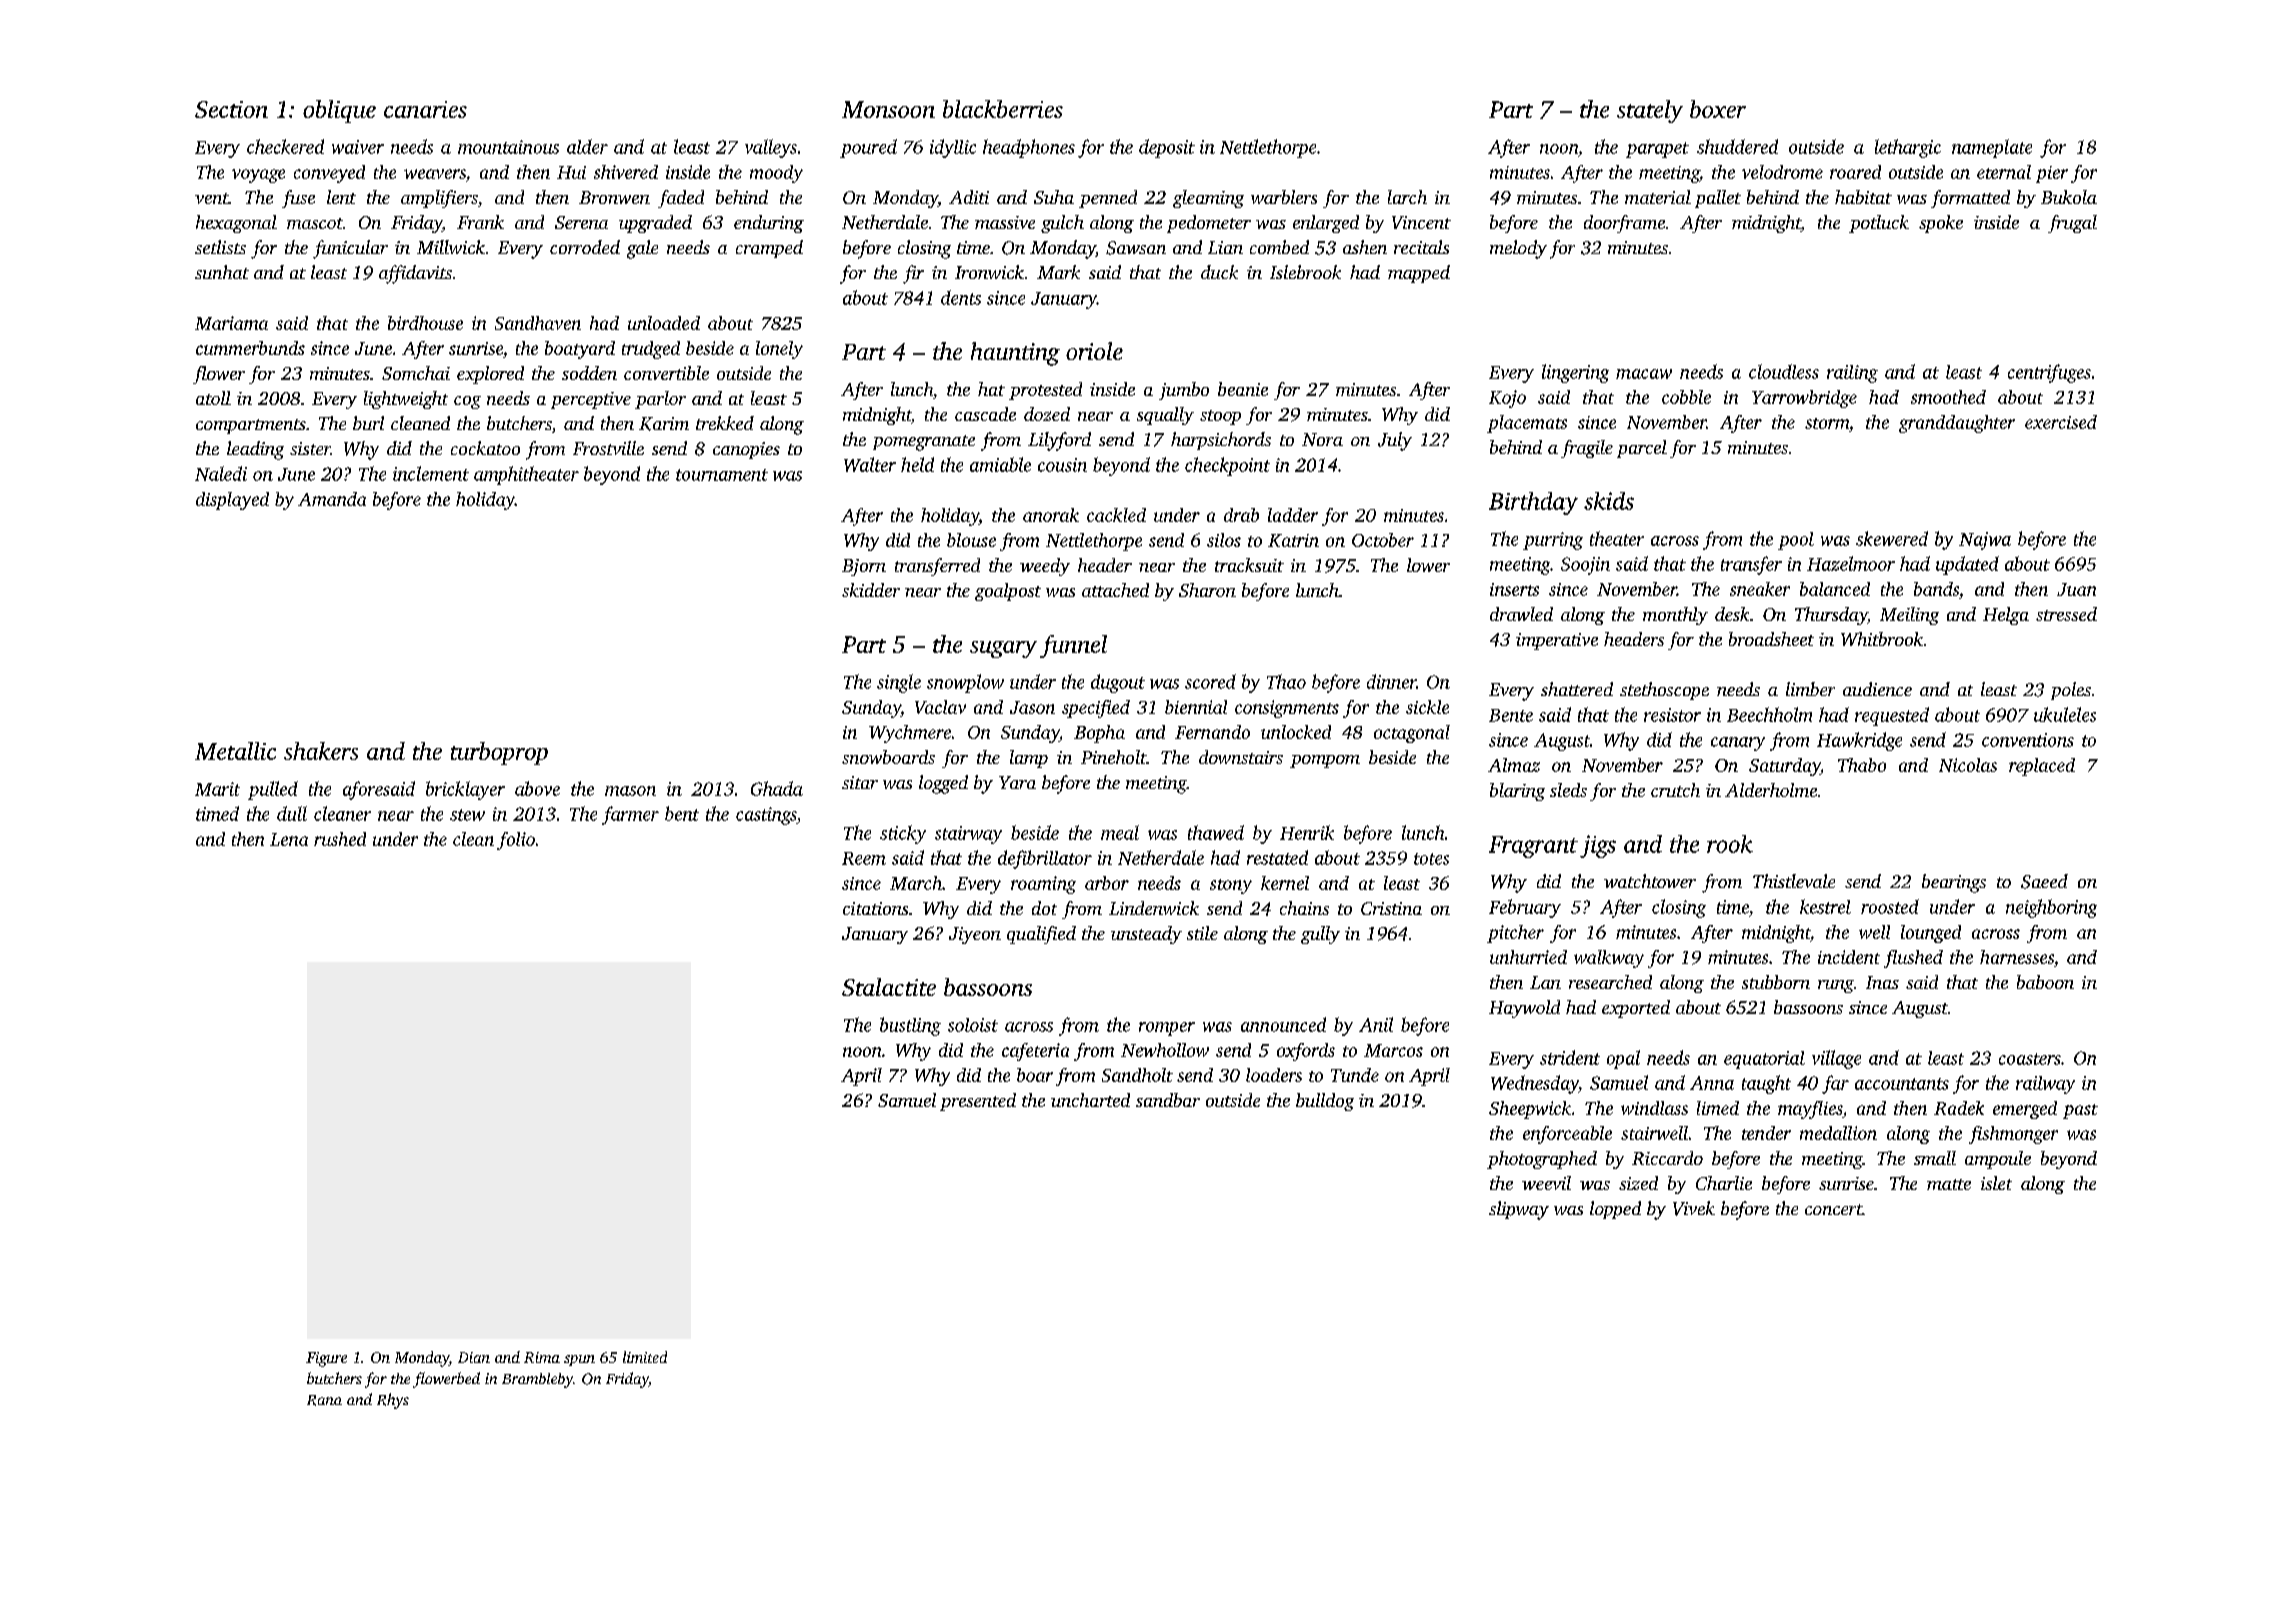  Describe the element at coordinates (777, 788) in the screenshot. I see `Ghada` at that location.
